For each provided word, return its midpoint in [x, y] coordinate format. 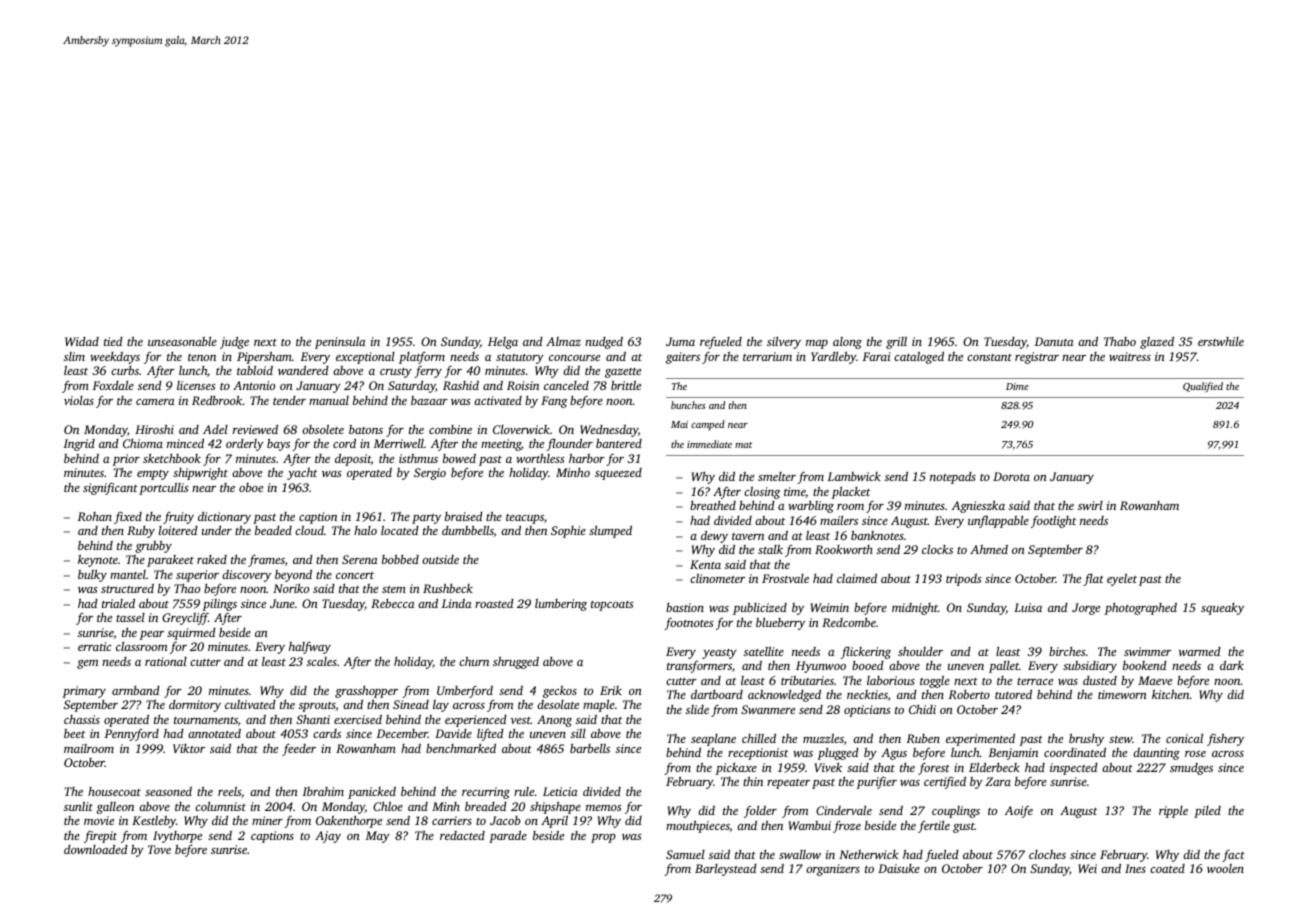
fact [1233, 856]
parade [508, 836]
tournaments [206, 720]
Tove [159, 849]
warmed [1200, 651]
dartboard [717, 694]
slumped [610, 531]
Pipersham [264, 357]
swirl [1090, 505]
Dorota [1011, 476]
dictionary [224, 517]
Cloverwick [521, 429]
